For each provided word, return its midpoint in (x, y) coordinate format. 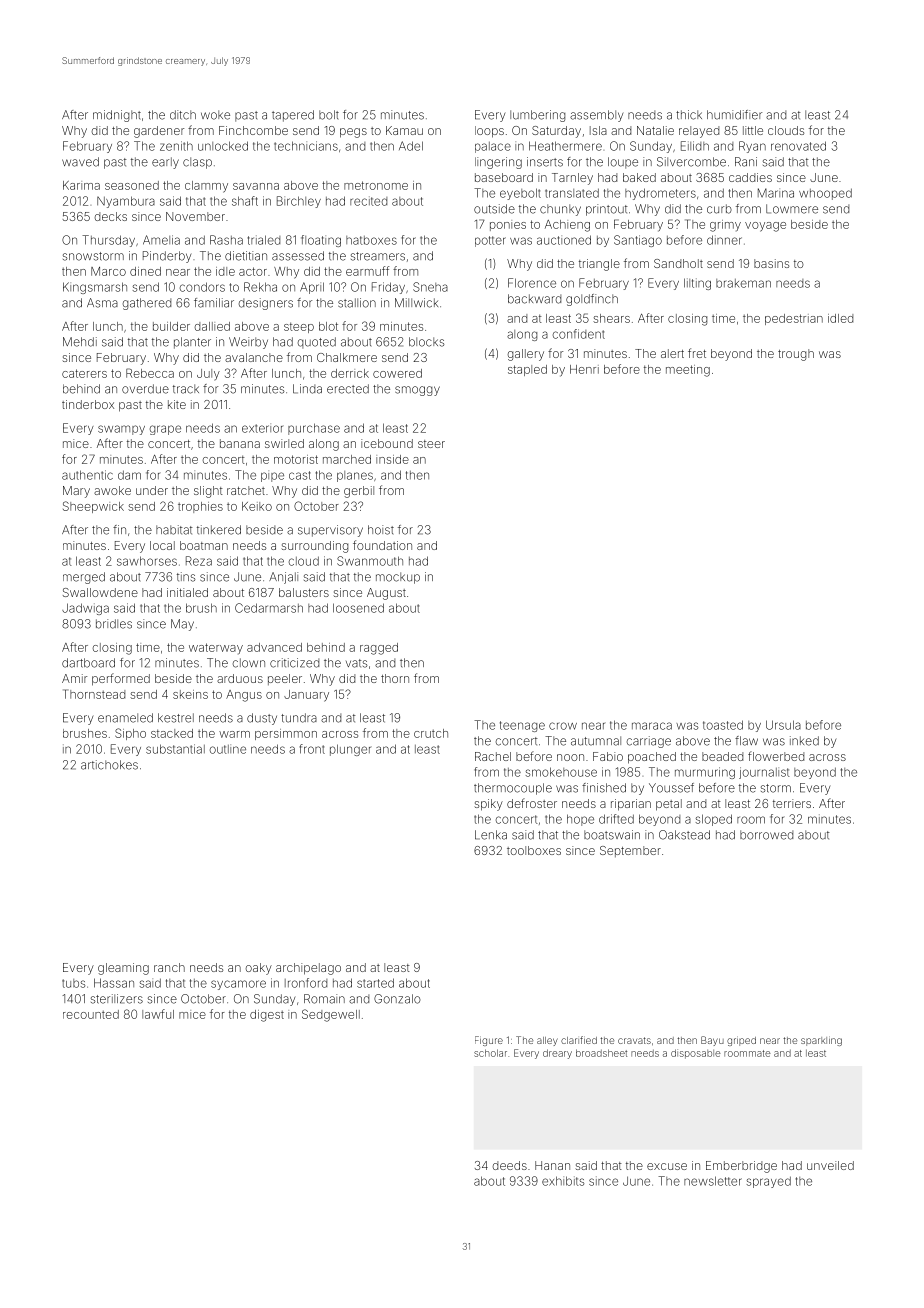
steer (431, 444)
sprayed (769, 1182)
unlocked (223, 146)
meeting (688, 371)
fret (697, 353)
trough (796, 355)
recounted (91, 1014)
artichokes (109, 765)
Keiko (257, 506)
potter (490, 241)
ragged (379, 649)
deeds (509, 1165)
